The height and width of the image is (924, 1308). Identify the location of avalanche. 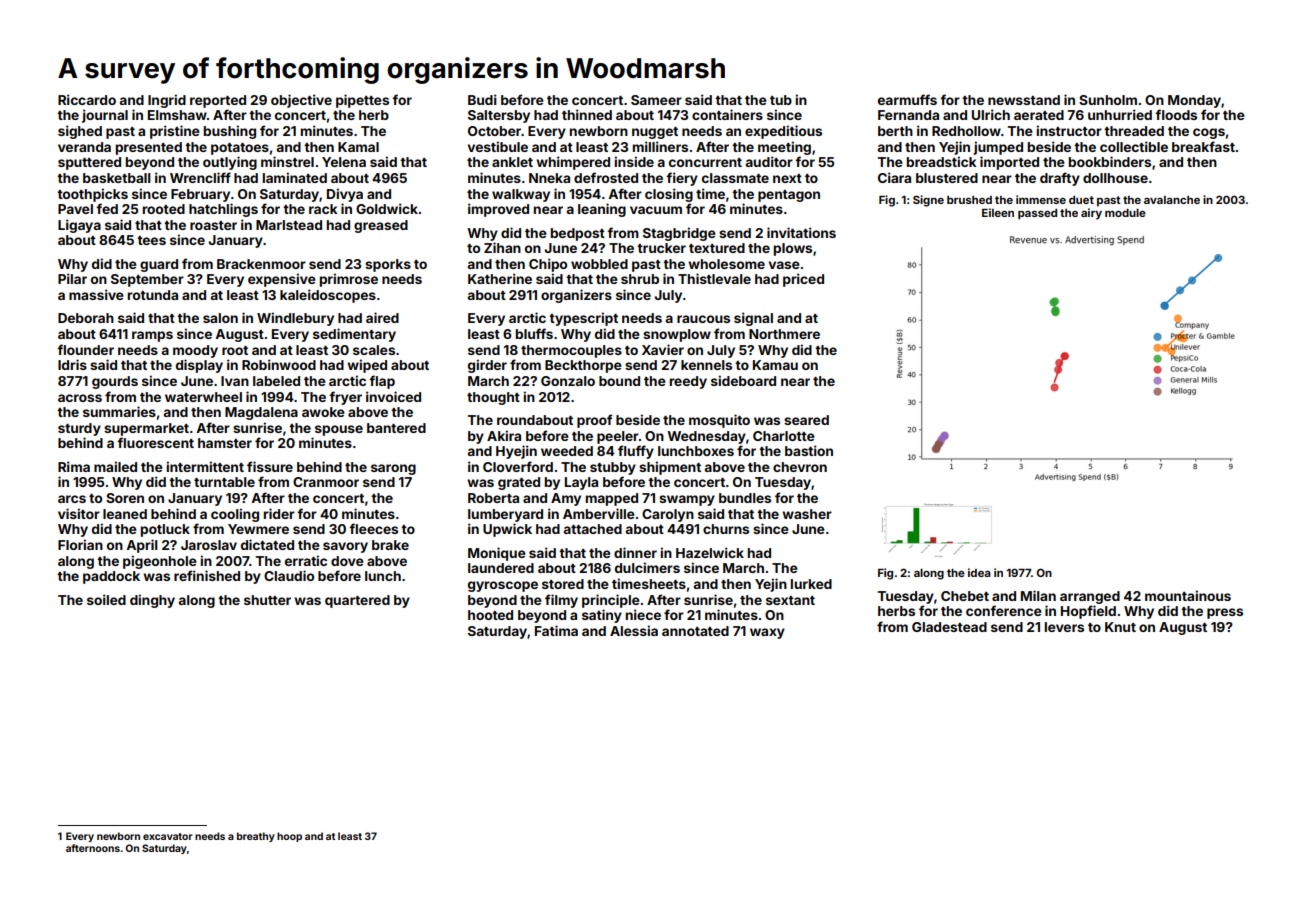
(1172, 200).
